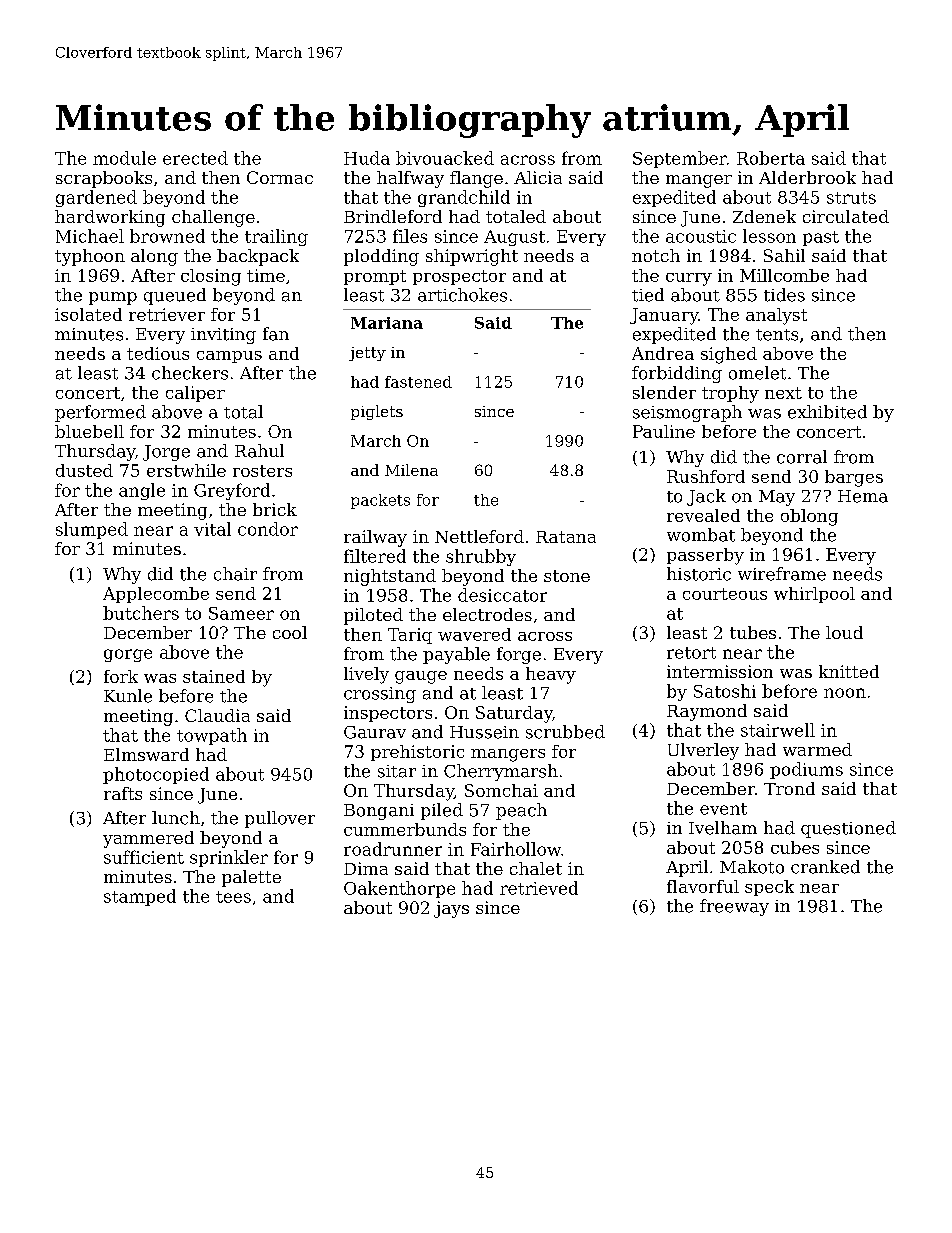 This screenshot has width=952, height=1233. What do you see at coordinates (707, 712) in the screenshot?
I see `Raymond` at bounding box center [707, 712].
